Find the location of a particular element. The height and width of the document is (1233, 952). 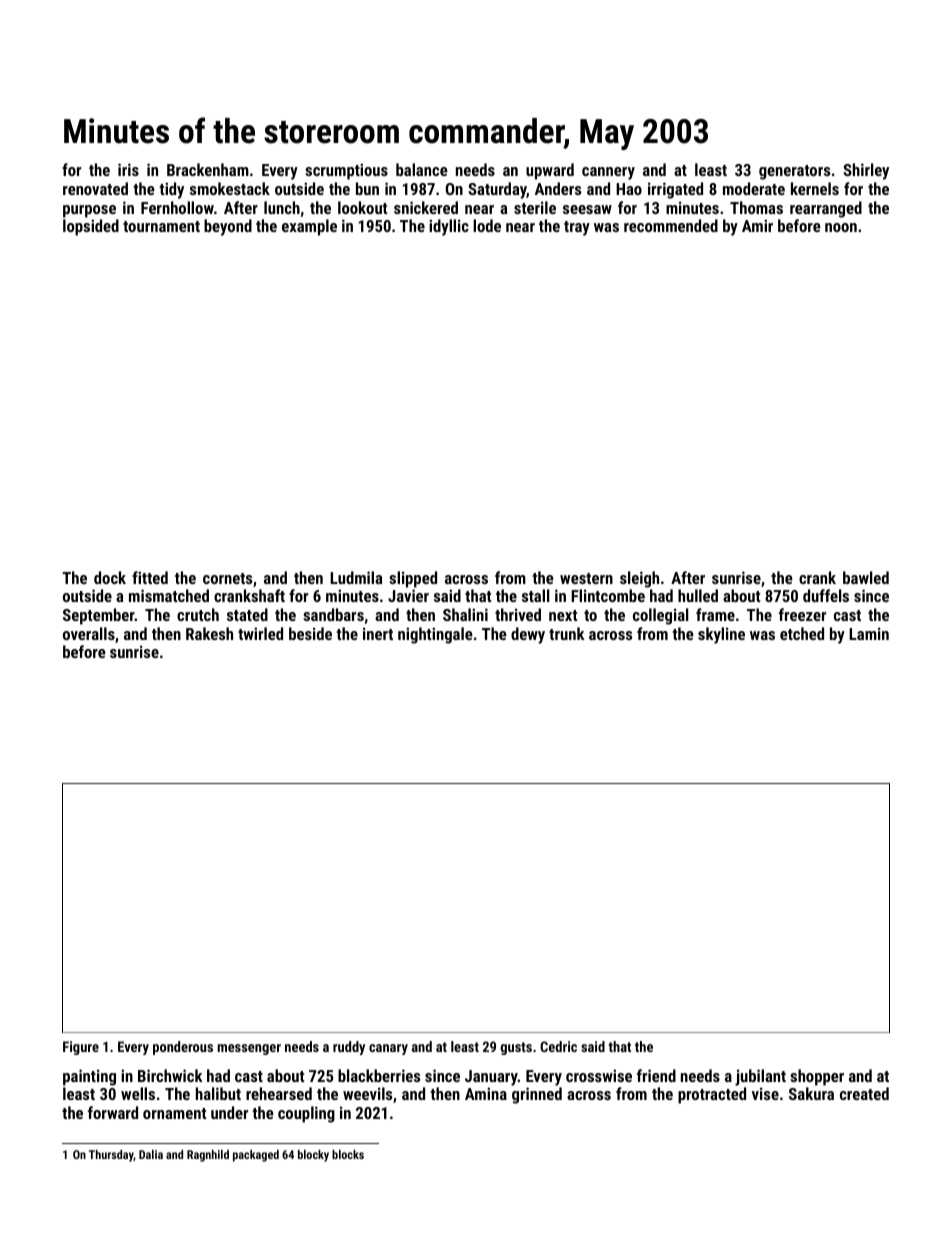

Lamin is located at coordinates (869, 633).
